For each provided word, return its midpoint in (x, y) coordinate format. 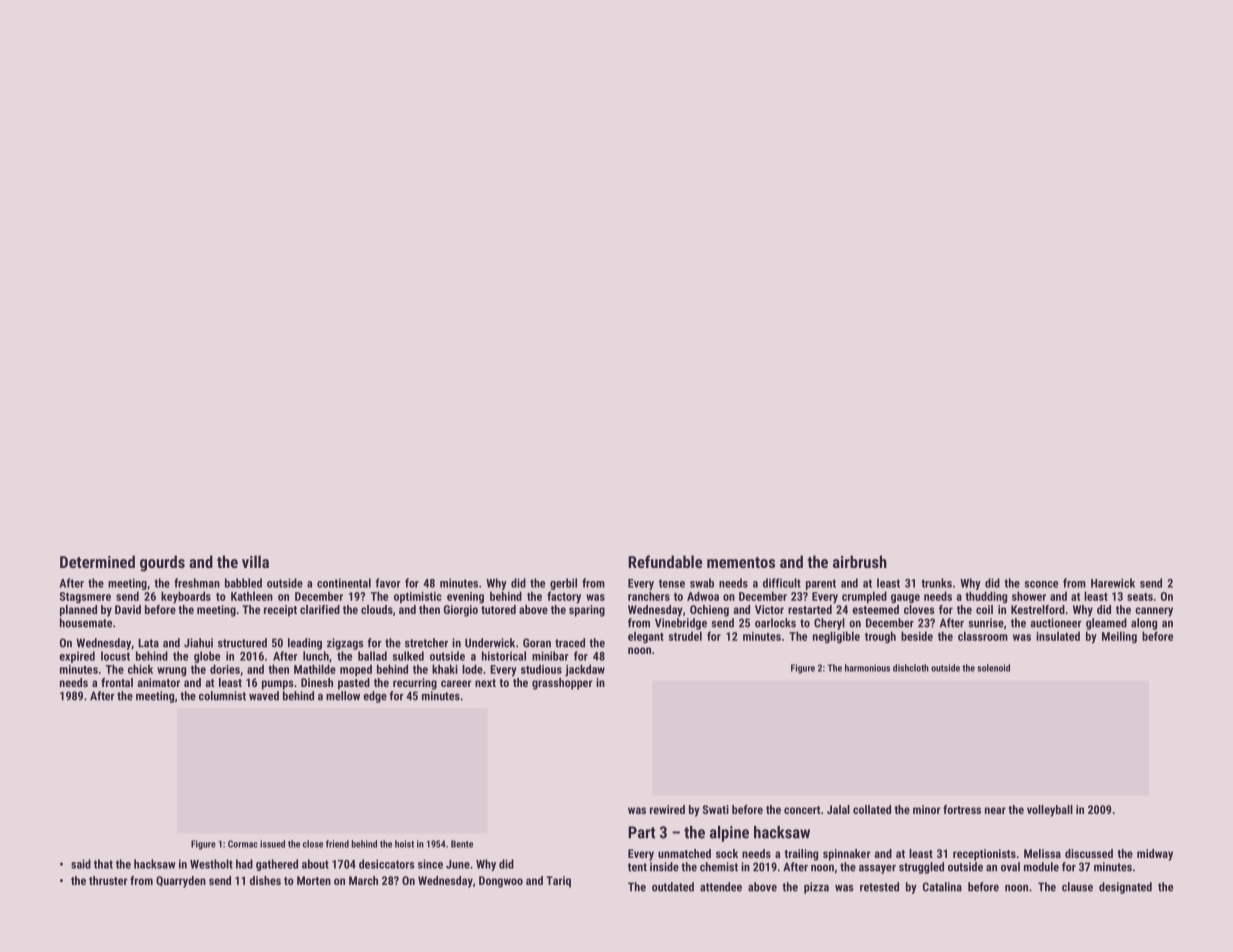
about (315, 864)
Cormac (243, 844)
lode (472, 669)
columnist (222, 696)
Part (641, 832)
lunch (316, 656)
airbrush (860, 561)
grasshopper (562, 684)
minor (927, 809)
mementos (741, 562)
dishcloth (911, 668)
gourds (162, 563)
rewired (667, 809)
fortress (962, 809)
